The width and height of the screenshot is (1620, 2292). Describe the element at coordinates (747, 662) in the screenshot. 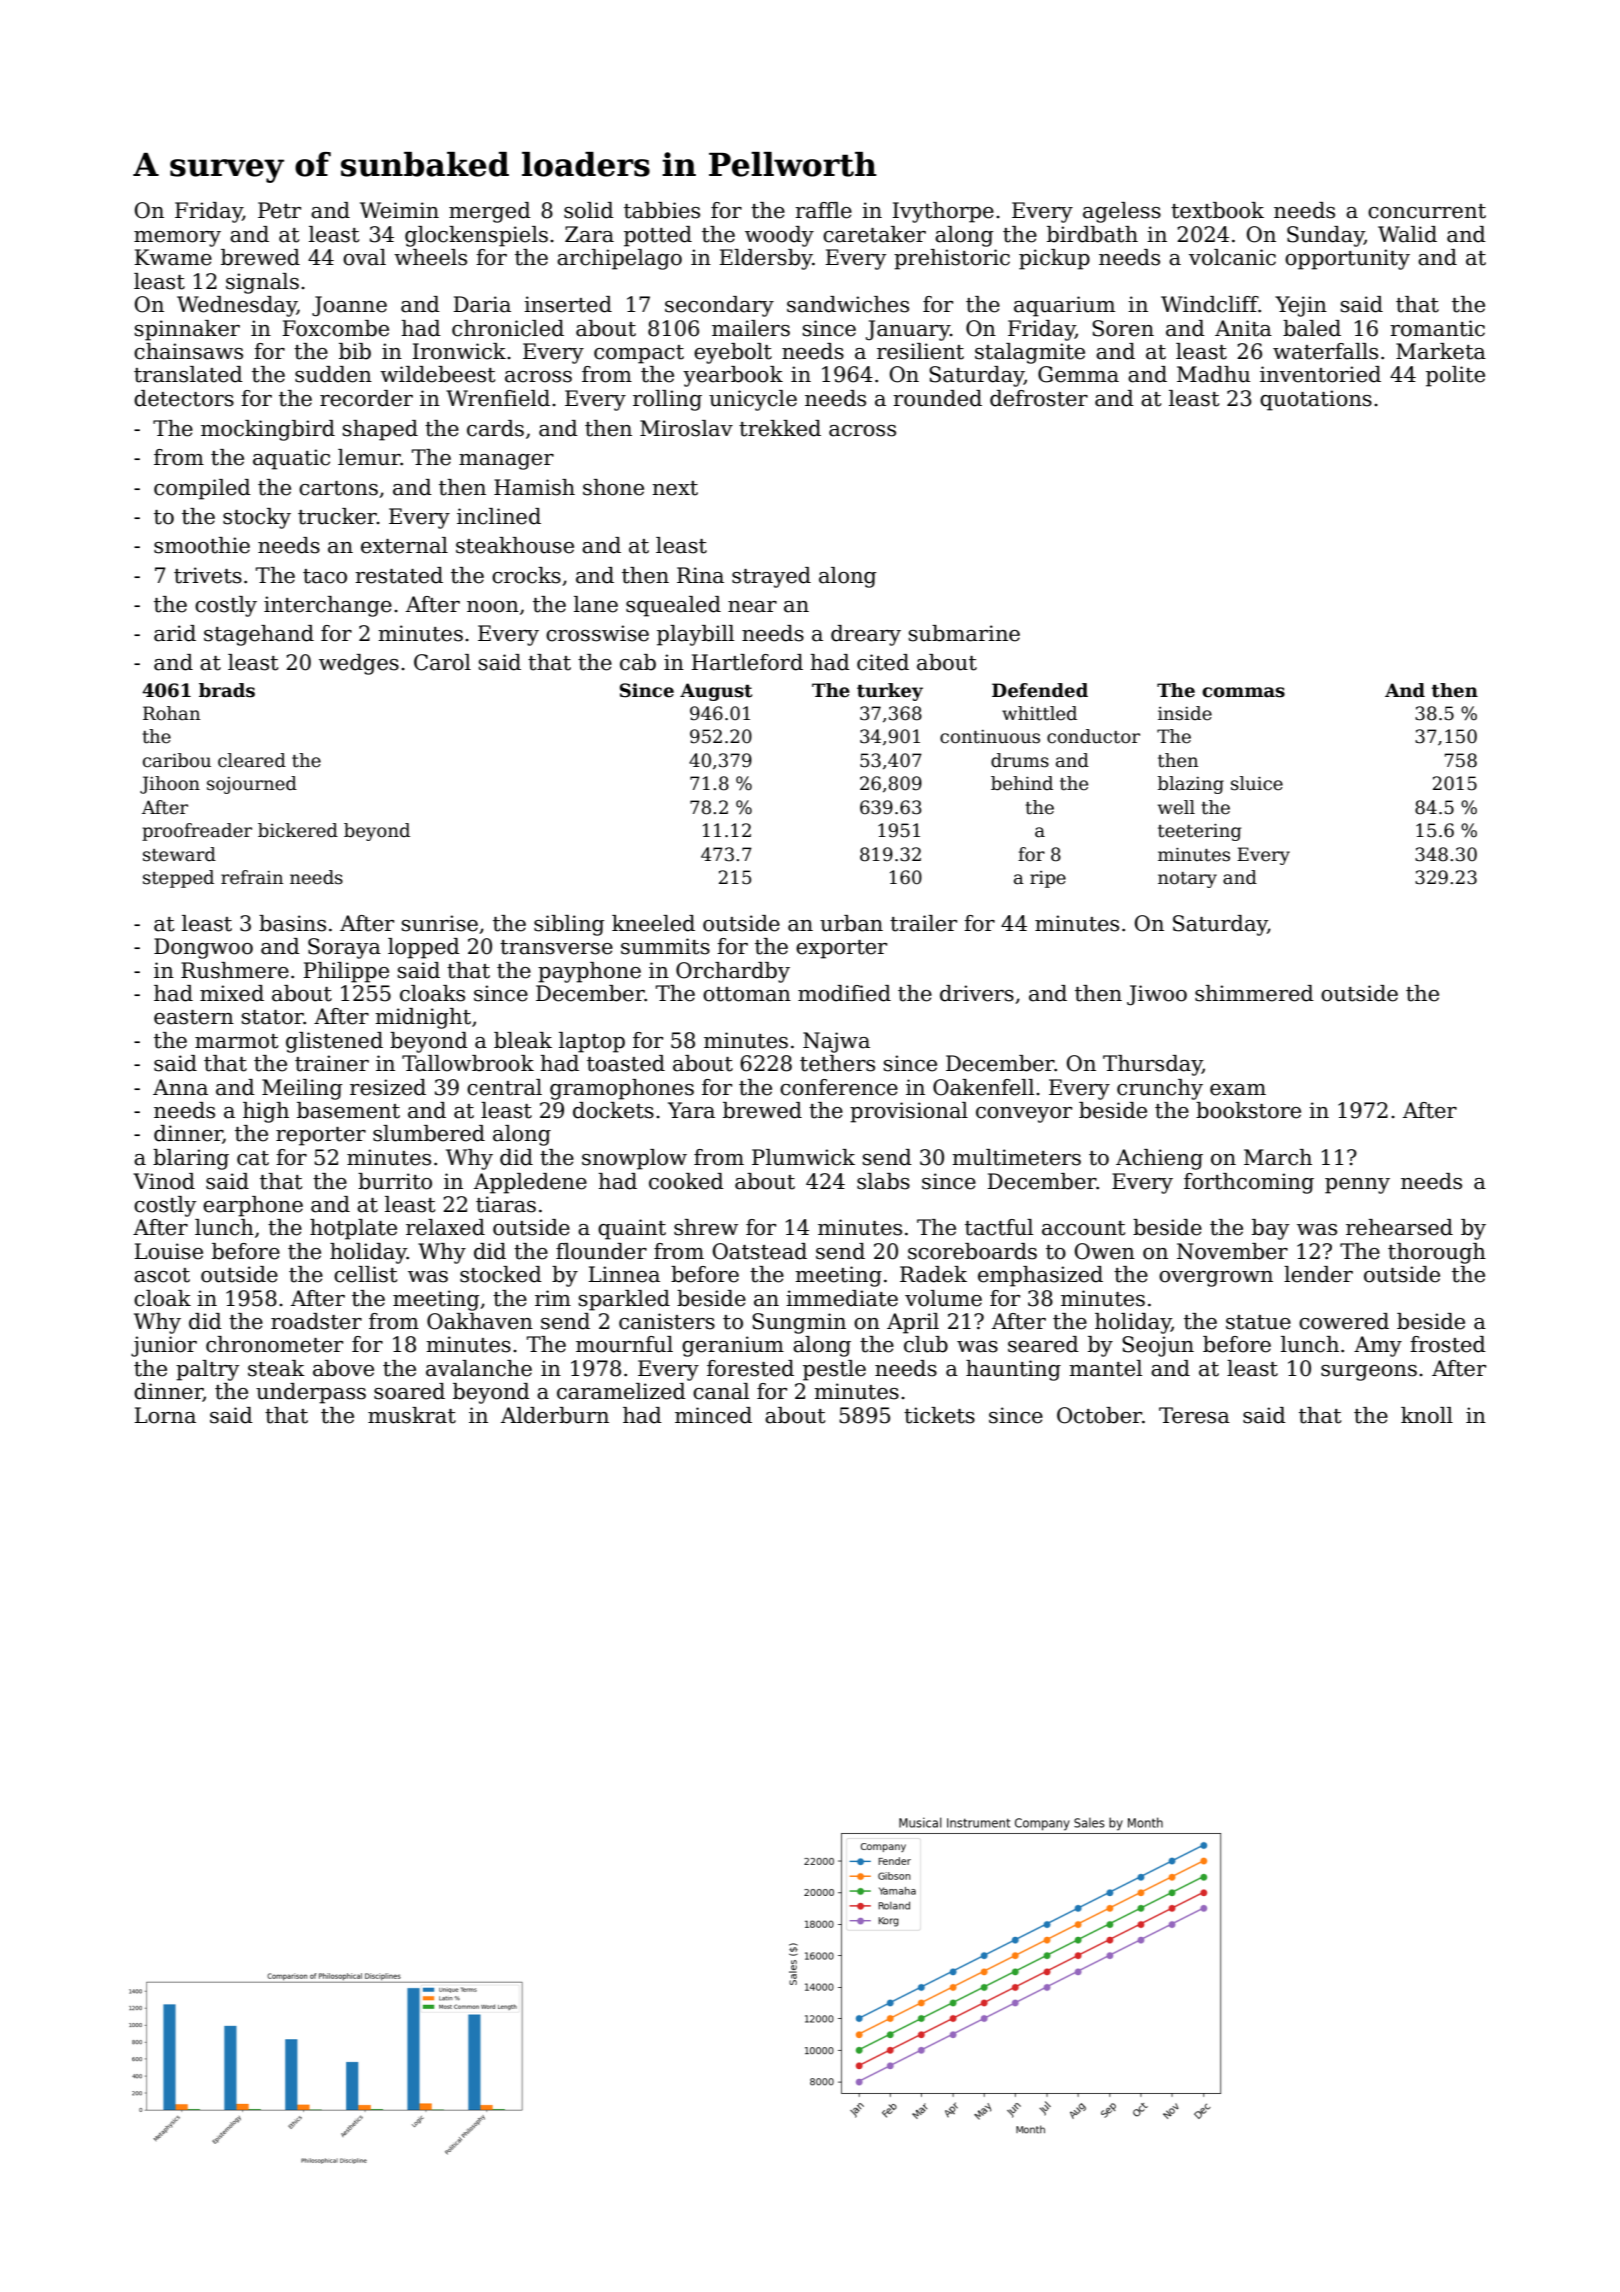

I see `Hartleford` at that location.
